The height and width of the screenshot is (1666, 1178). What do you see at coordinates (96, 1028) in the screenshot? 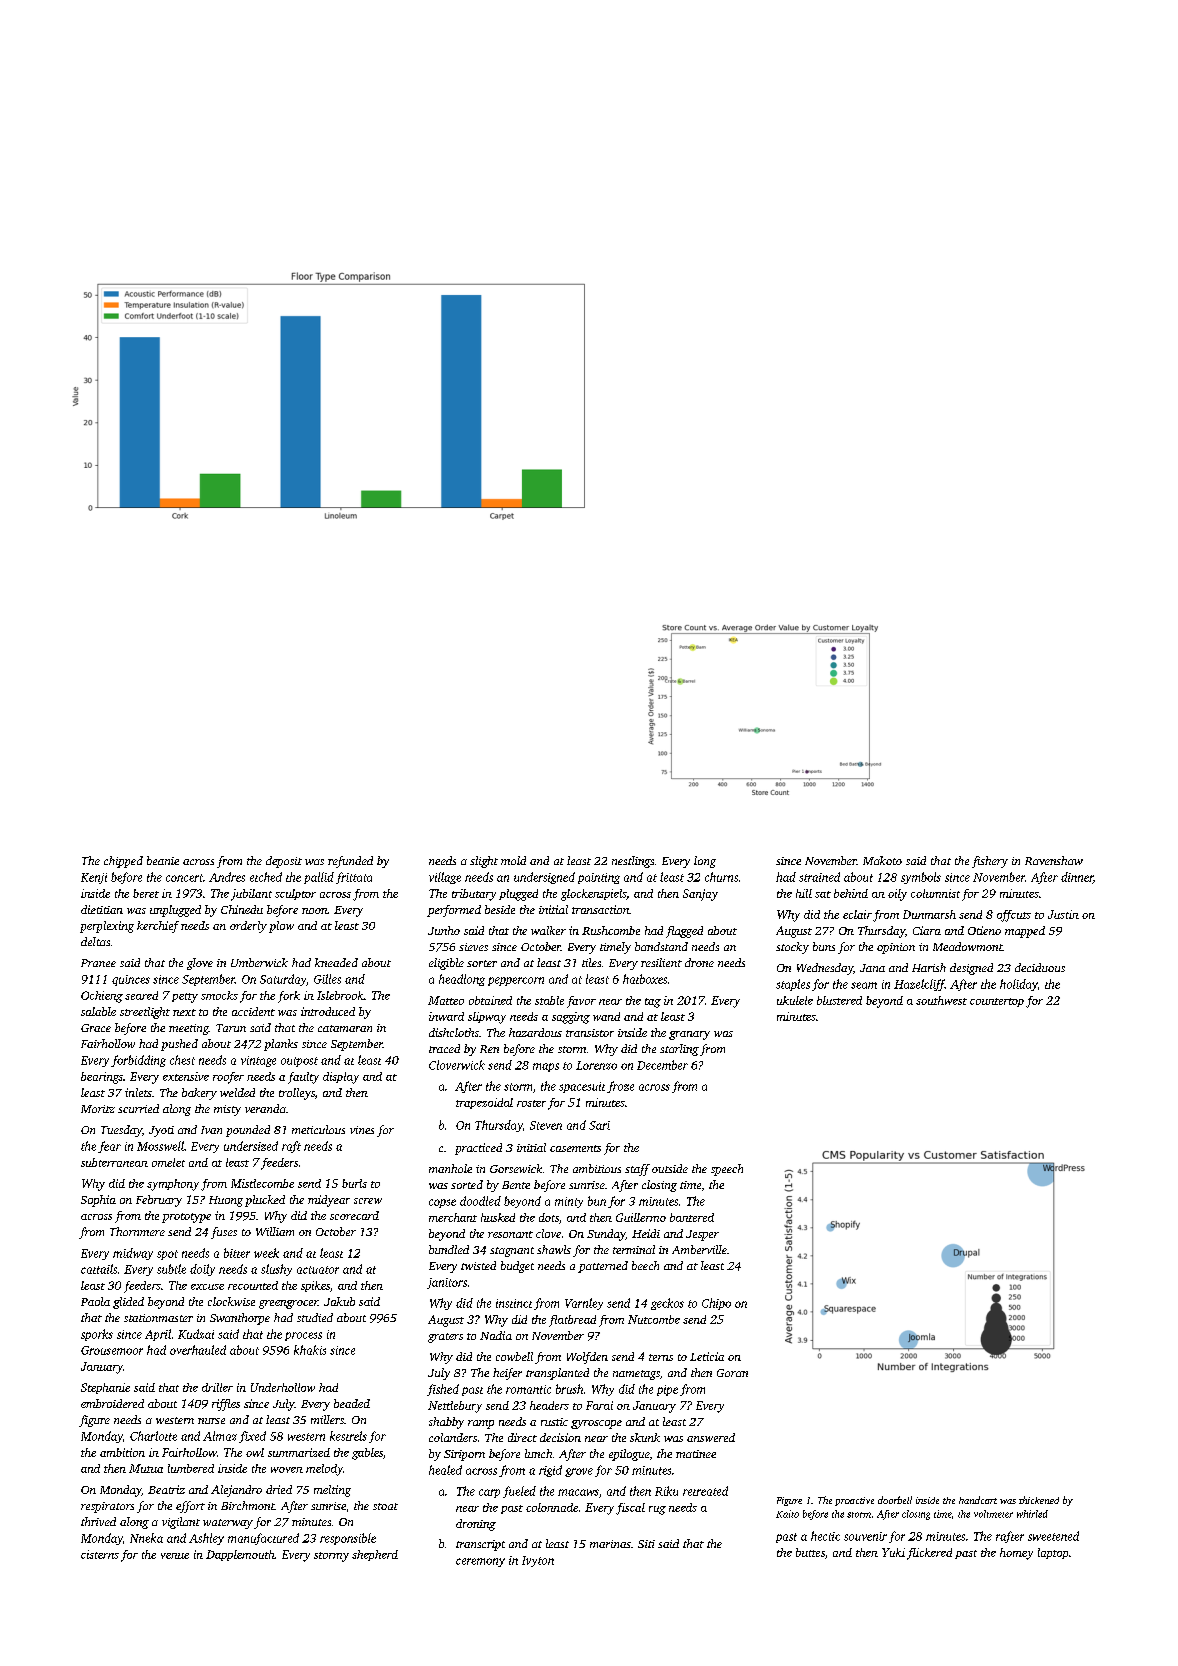
I see `Grace` at bounding box center [96, 1028].
